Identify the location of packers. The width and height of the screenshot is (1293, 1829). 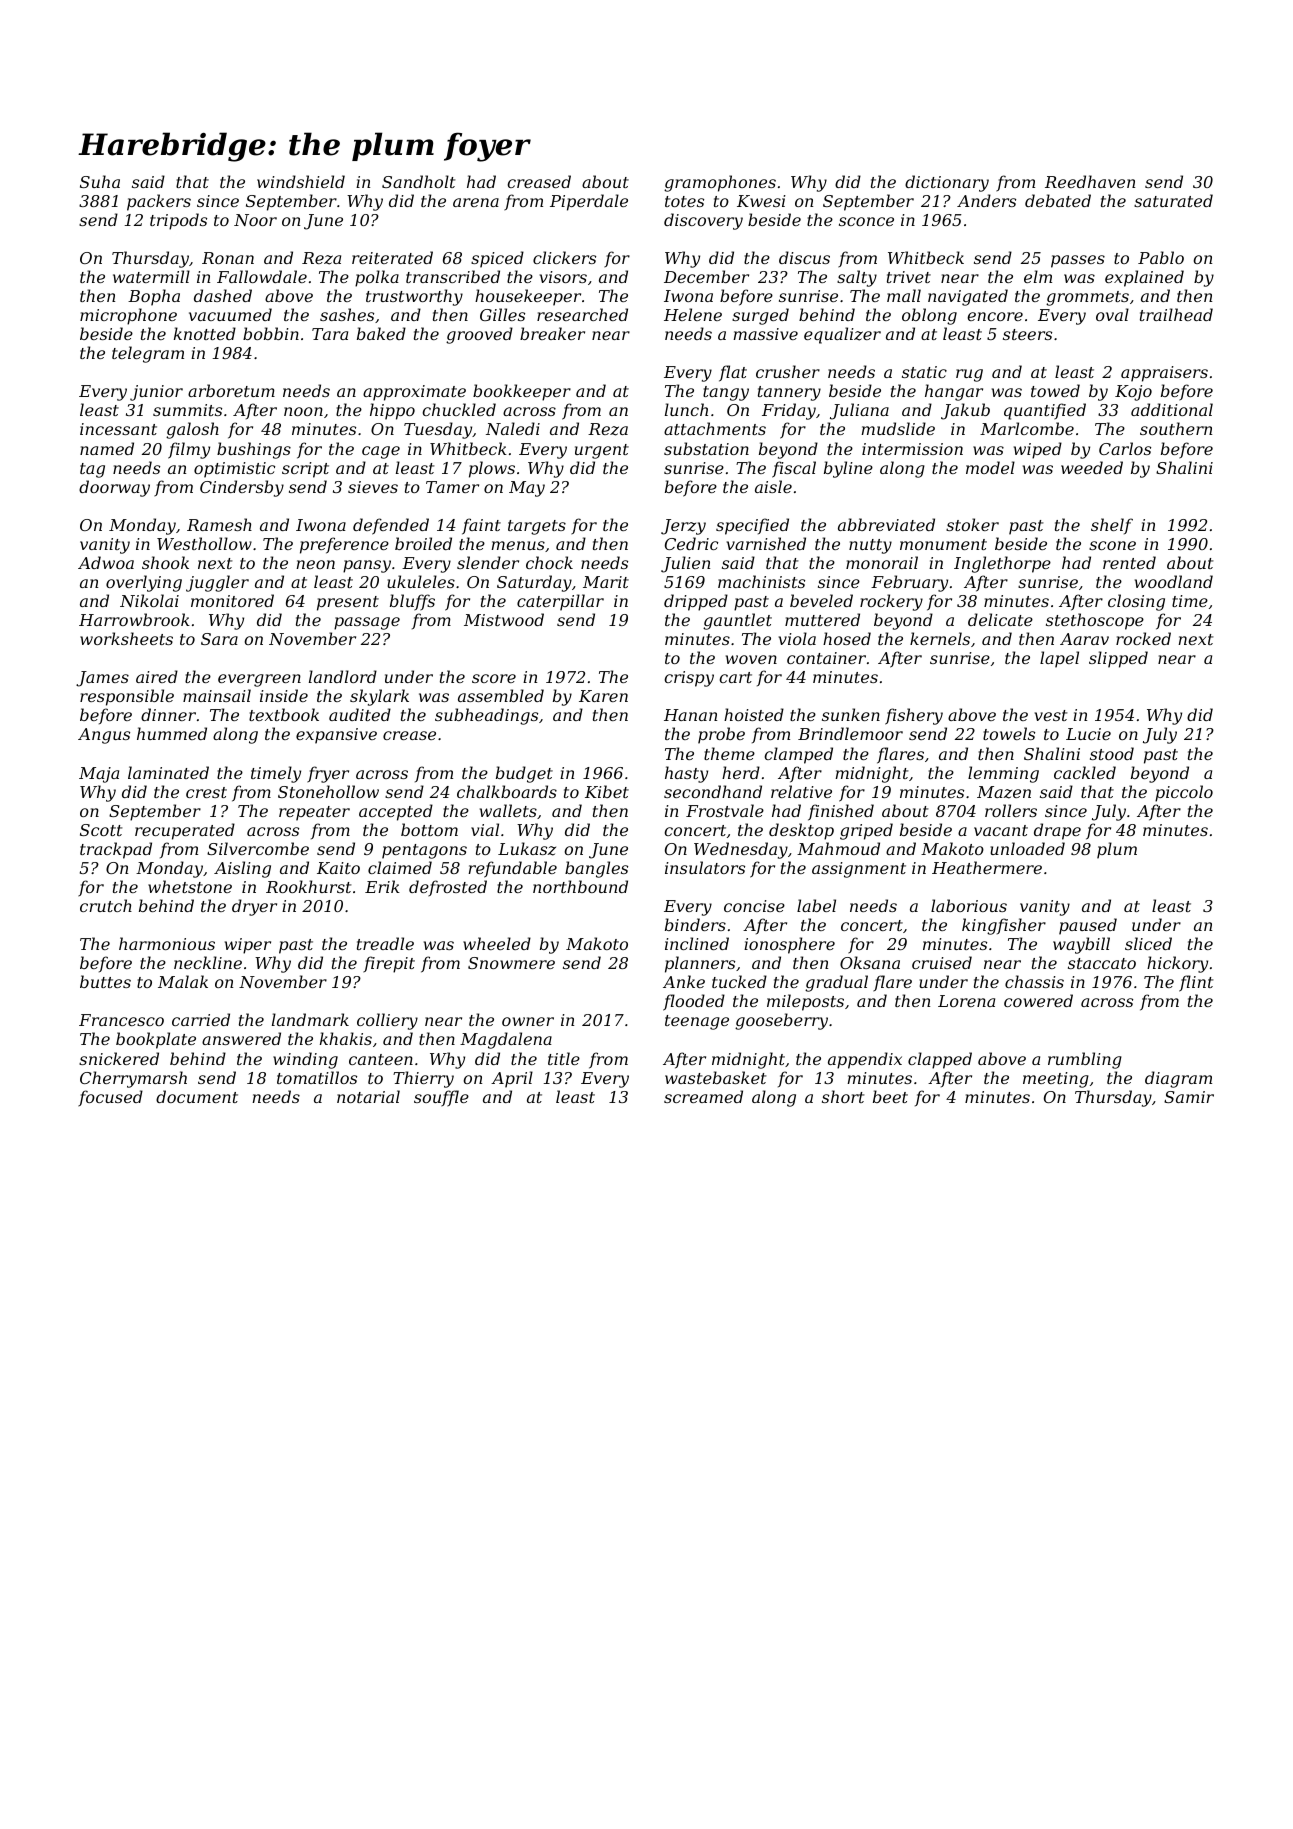
(159, 202).
